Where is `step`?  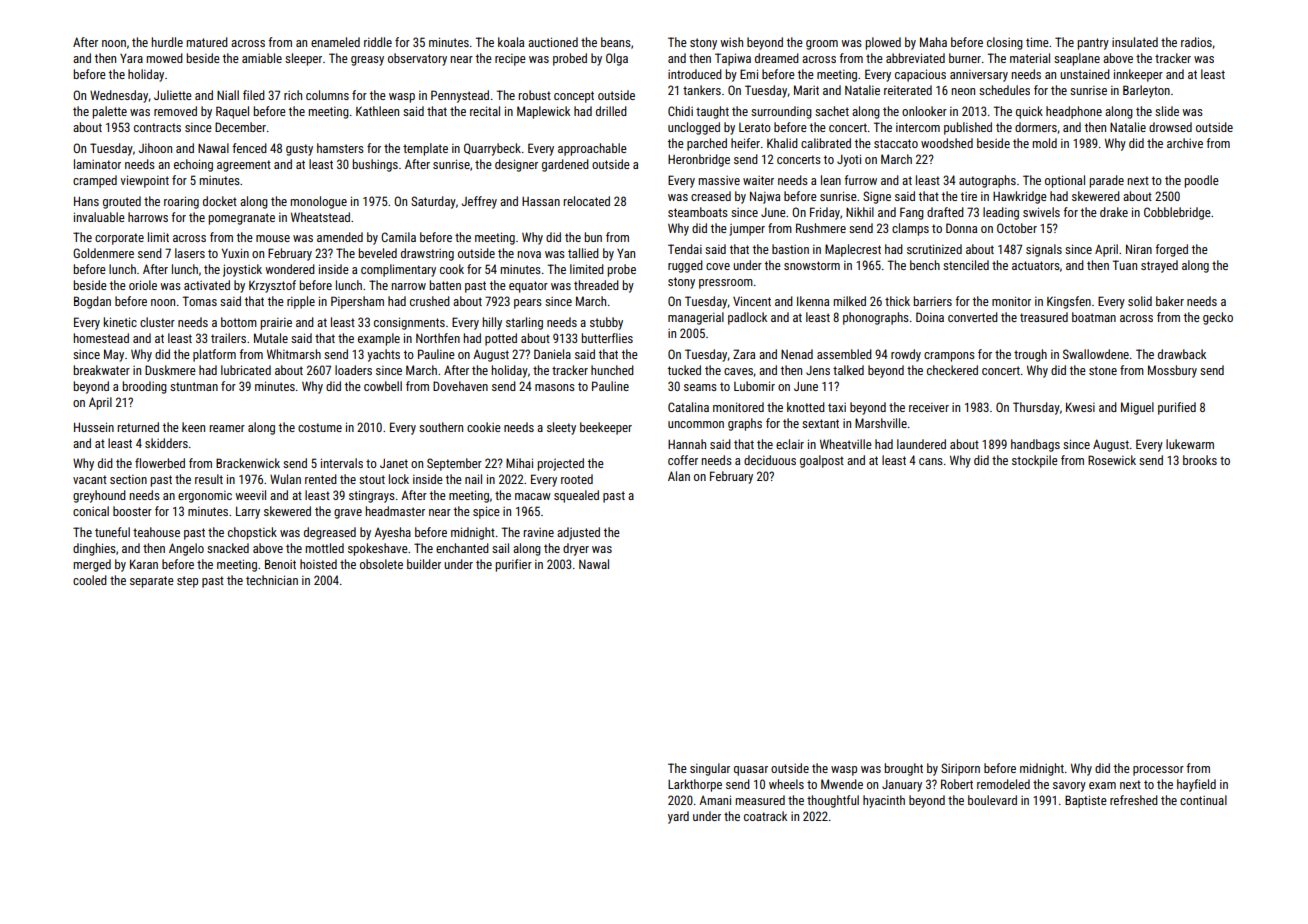 step is located at coordinates (187, 582).
